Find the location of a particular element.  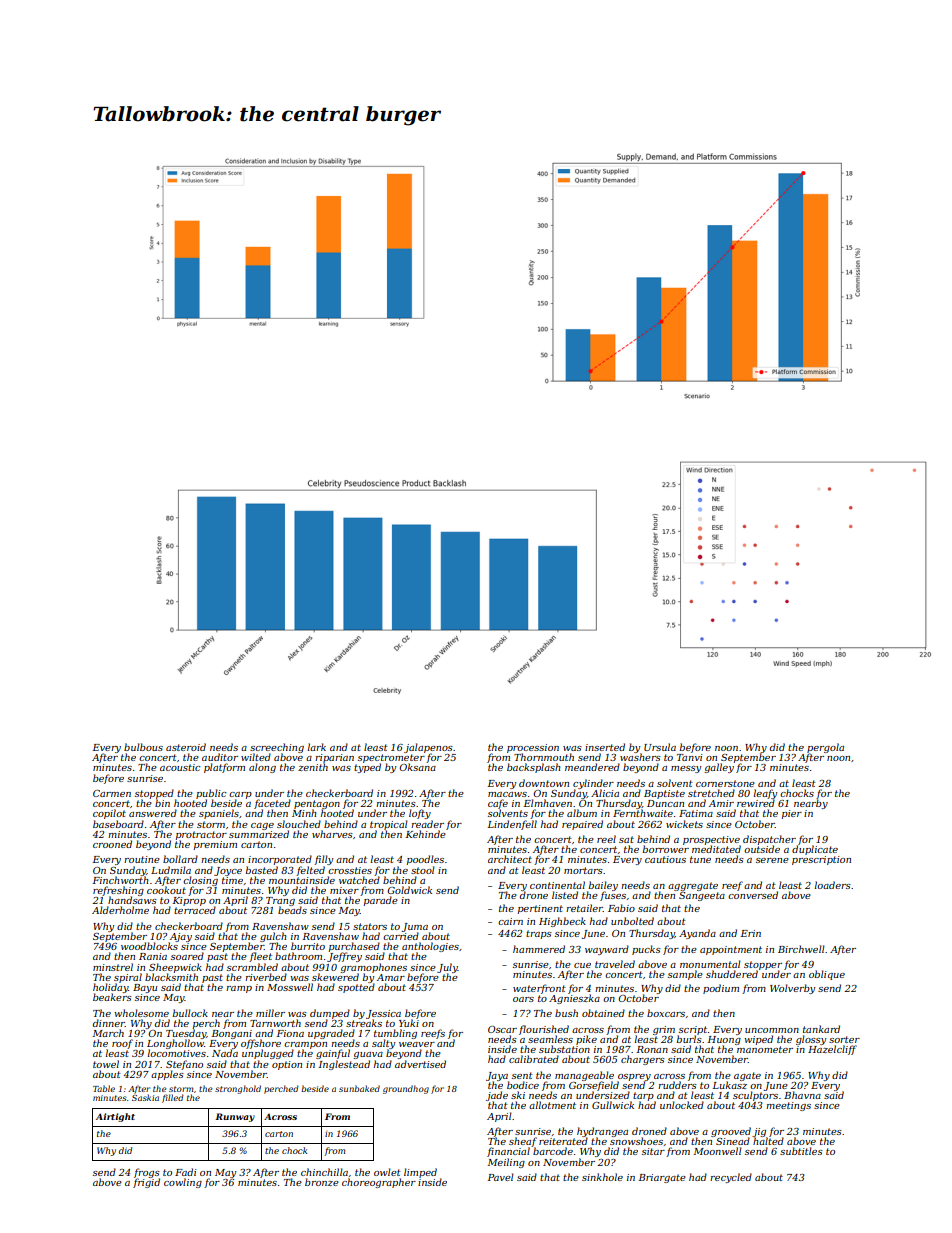

Runway is located at coordinates (235, 1117).
